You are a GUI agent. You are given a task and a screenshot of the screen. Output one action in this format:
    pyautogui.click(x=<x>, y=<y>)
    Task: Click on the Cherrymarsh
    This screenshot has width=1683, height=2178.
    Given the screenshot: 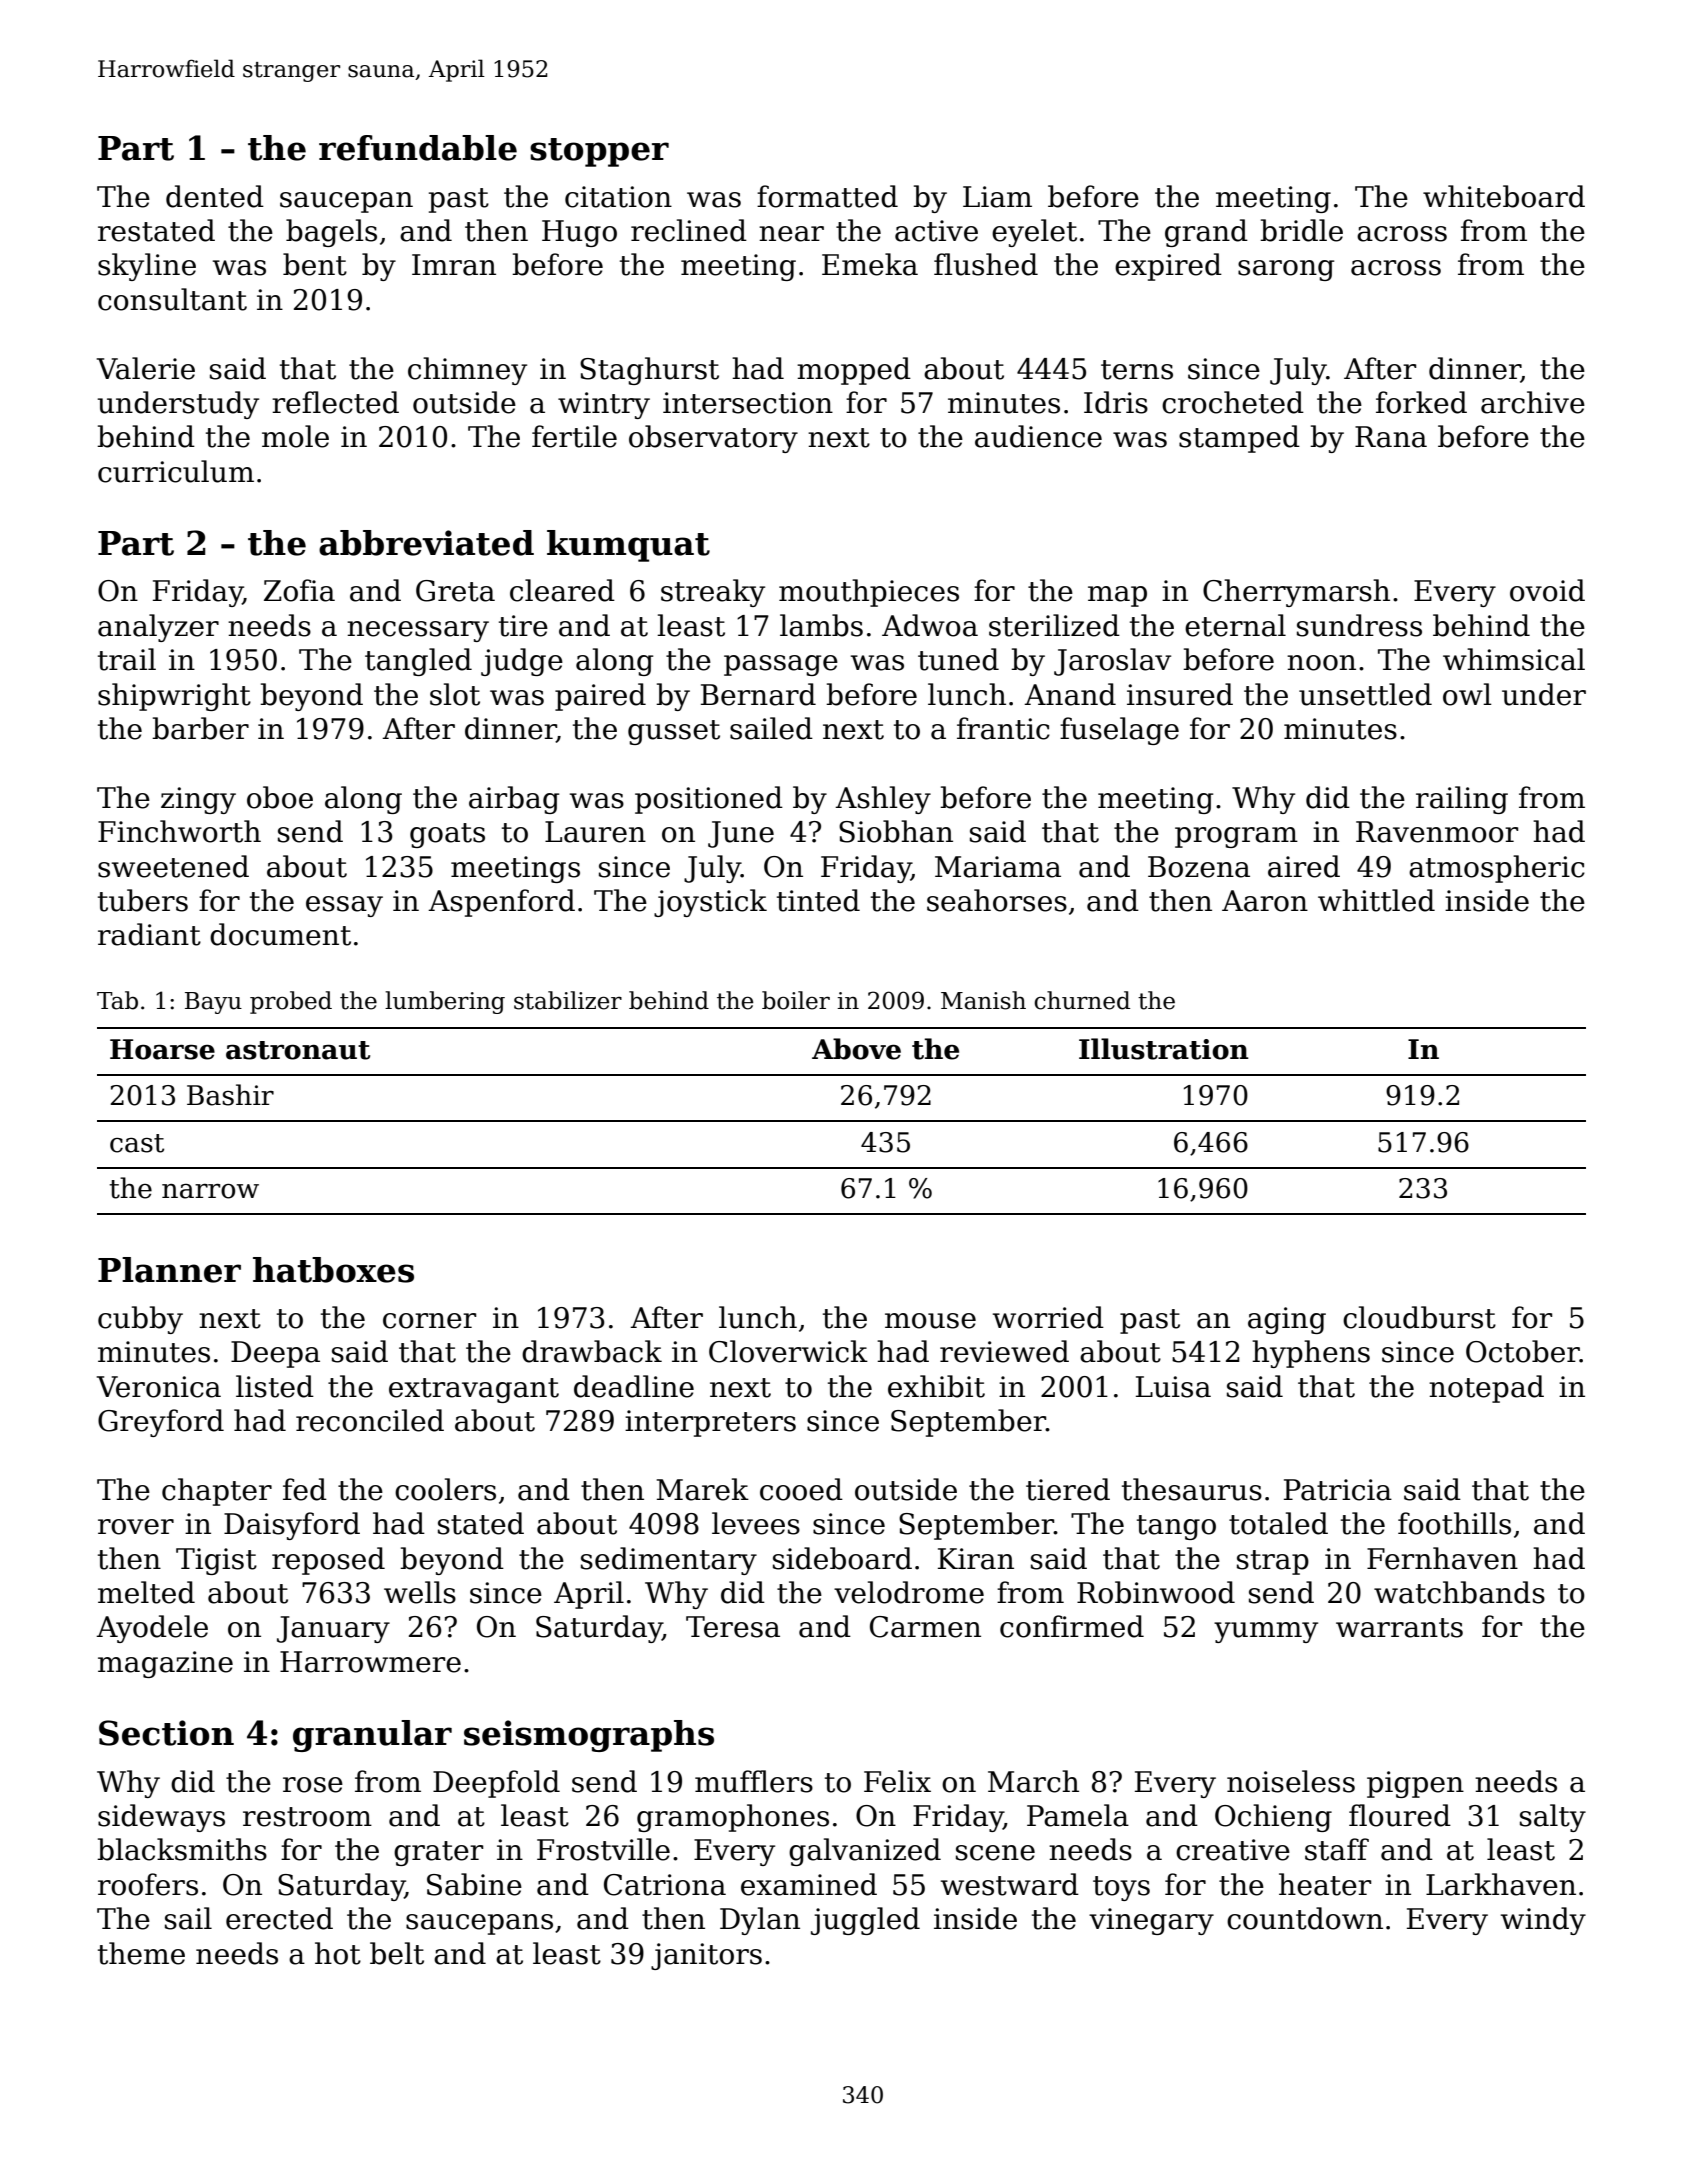 What is the action you would take?
    pyautogui.click(x=1296, y=593)
